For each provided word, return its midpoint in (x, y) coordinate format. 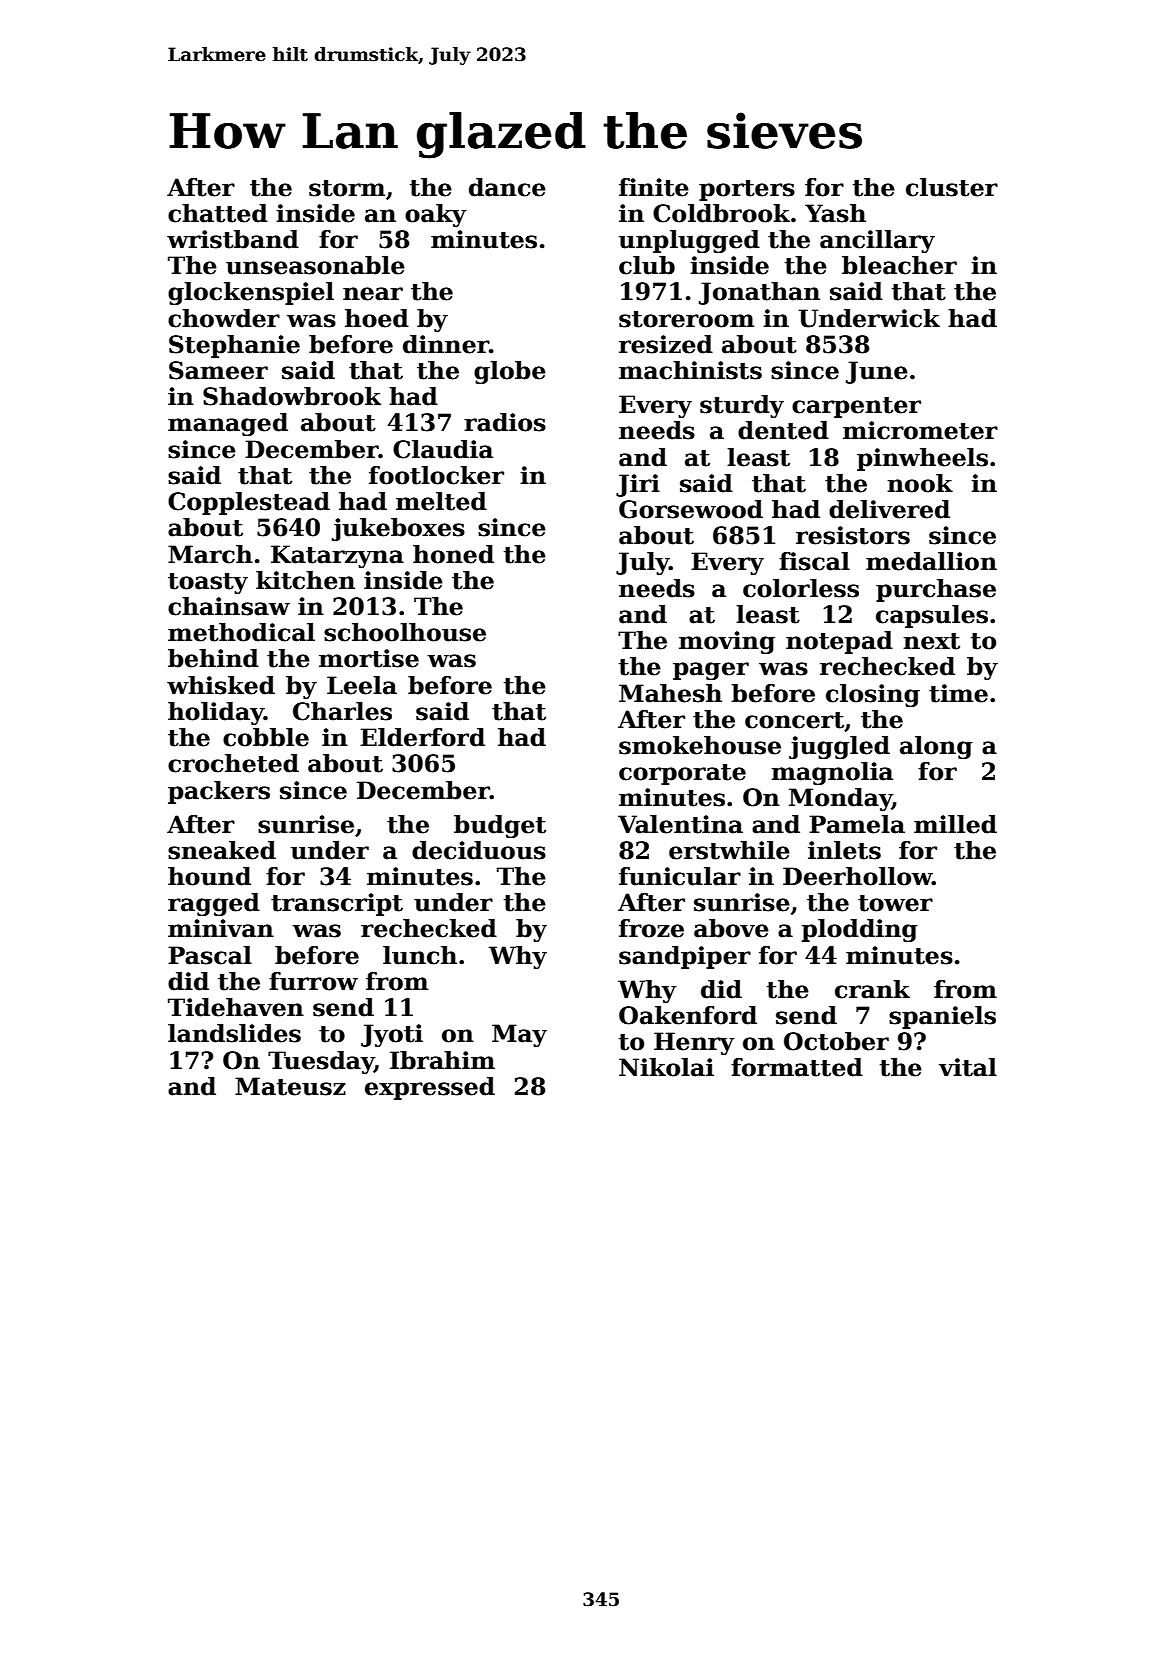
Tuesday (321, 1062)
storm (347, 188)
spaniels (942, 1017)
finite (654, 187)
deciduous (479, 850)
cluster (952, 187)
